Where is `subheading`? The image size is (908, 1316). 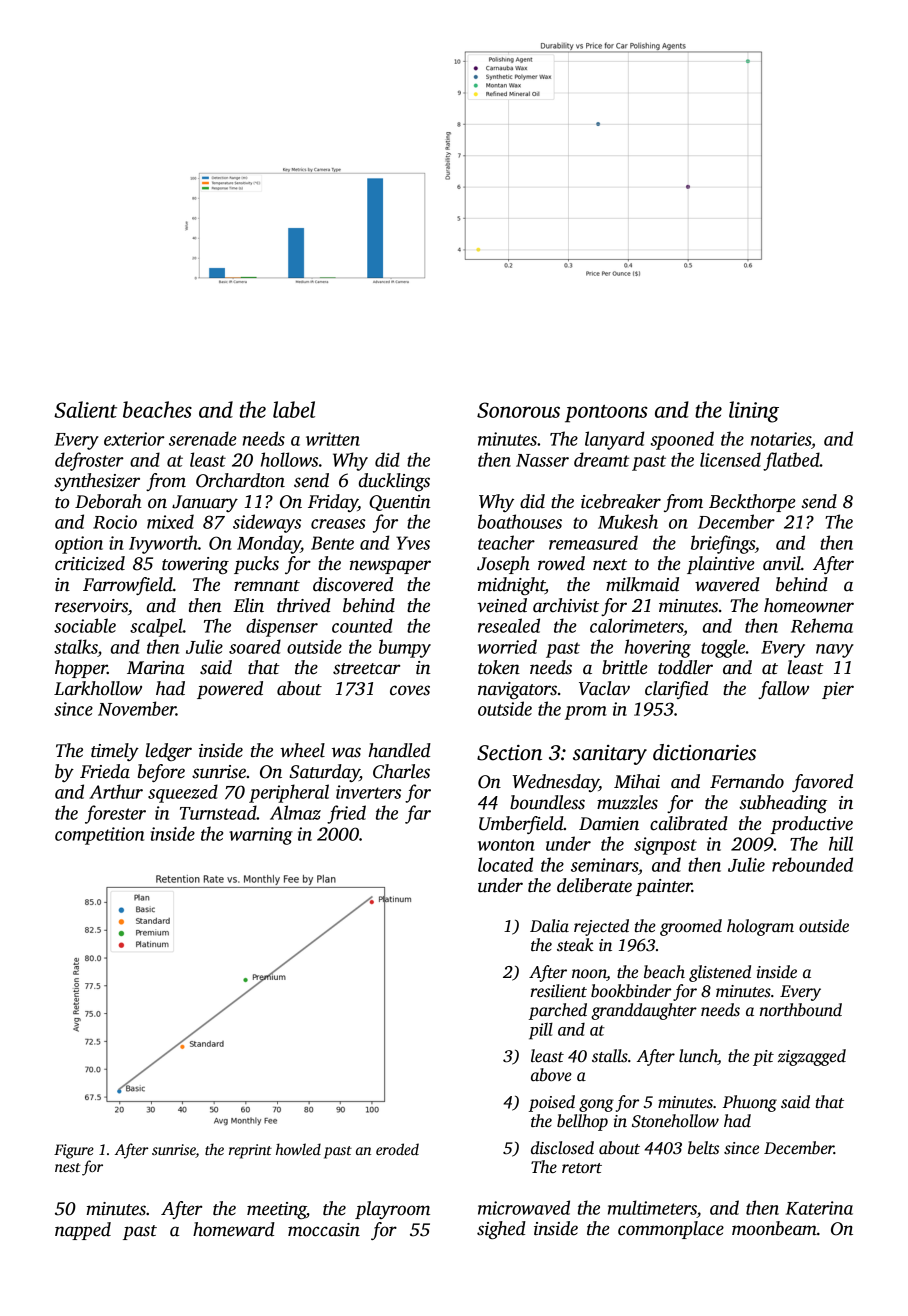 subheading is located at coordinates (783, 804).
